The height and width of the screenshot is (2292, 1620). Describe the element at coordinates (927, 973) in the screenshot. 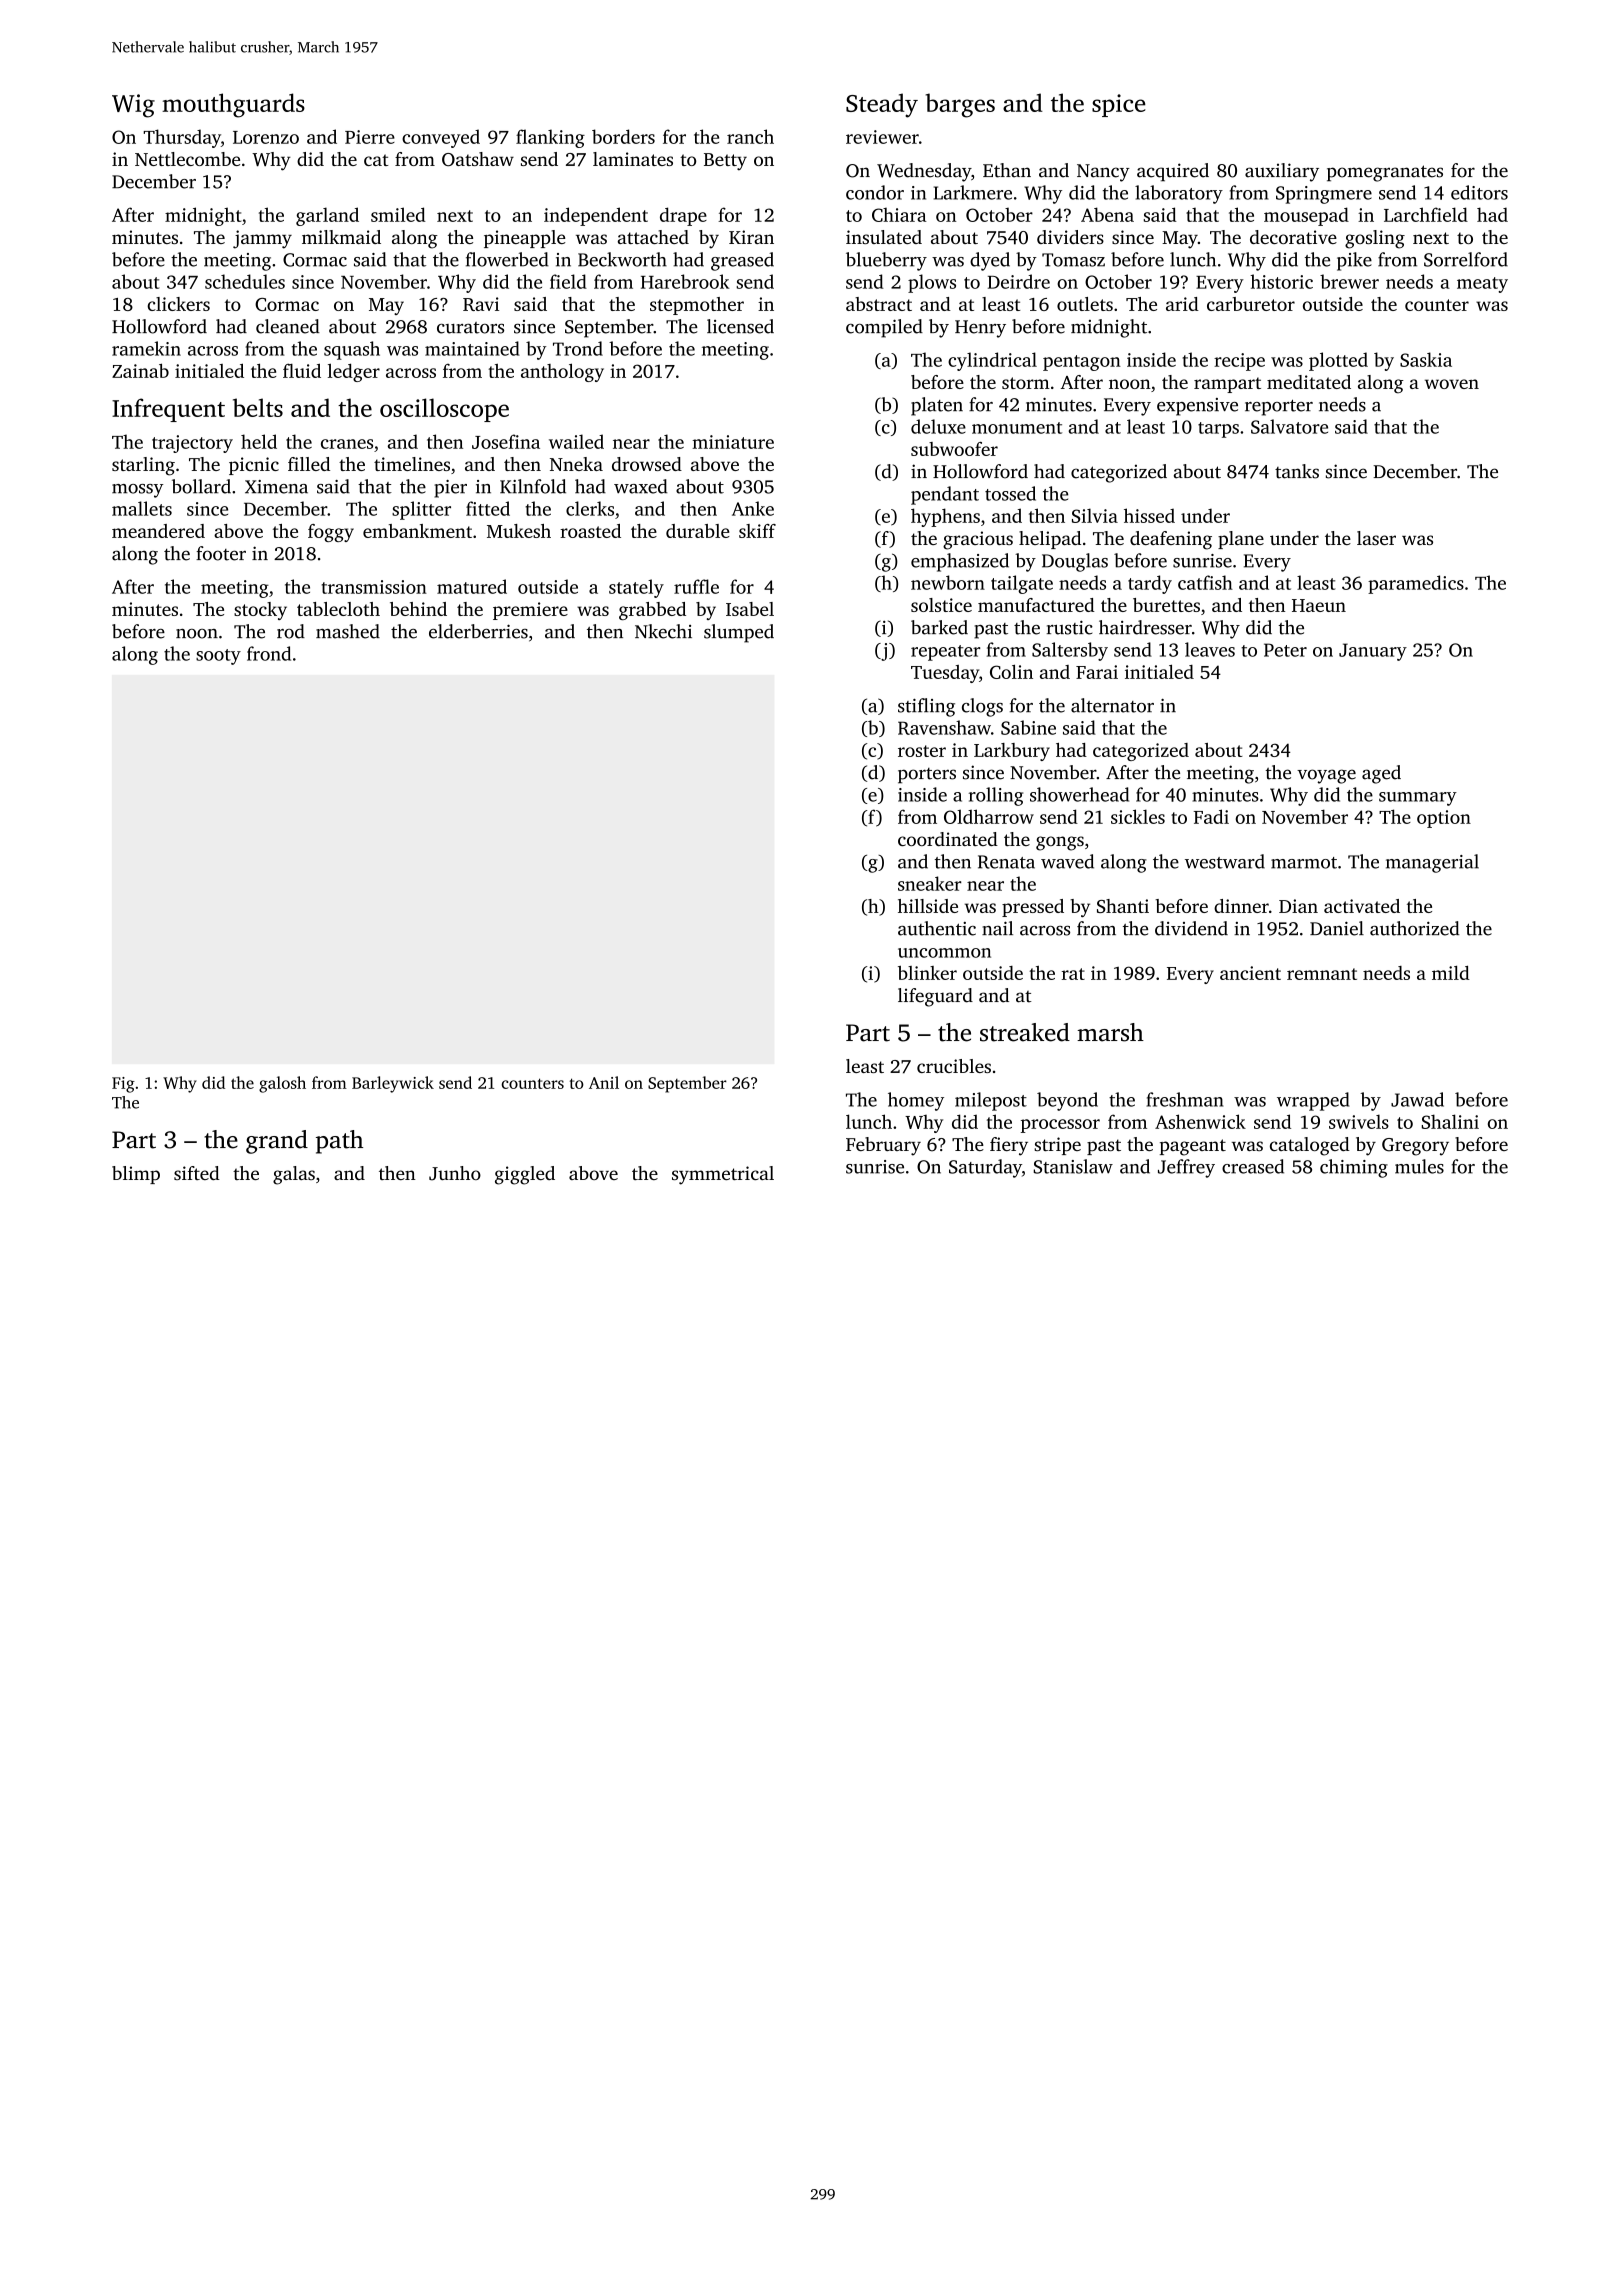

I see `blinker` at that location.
